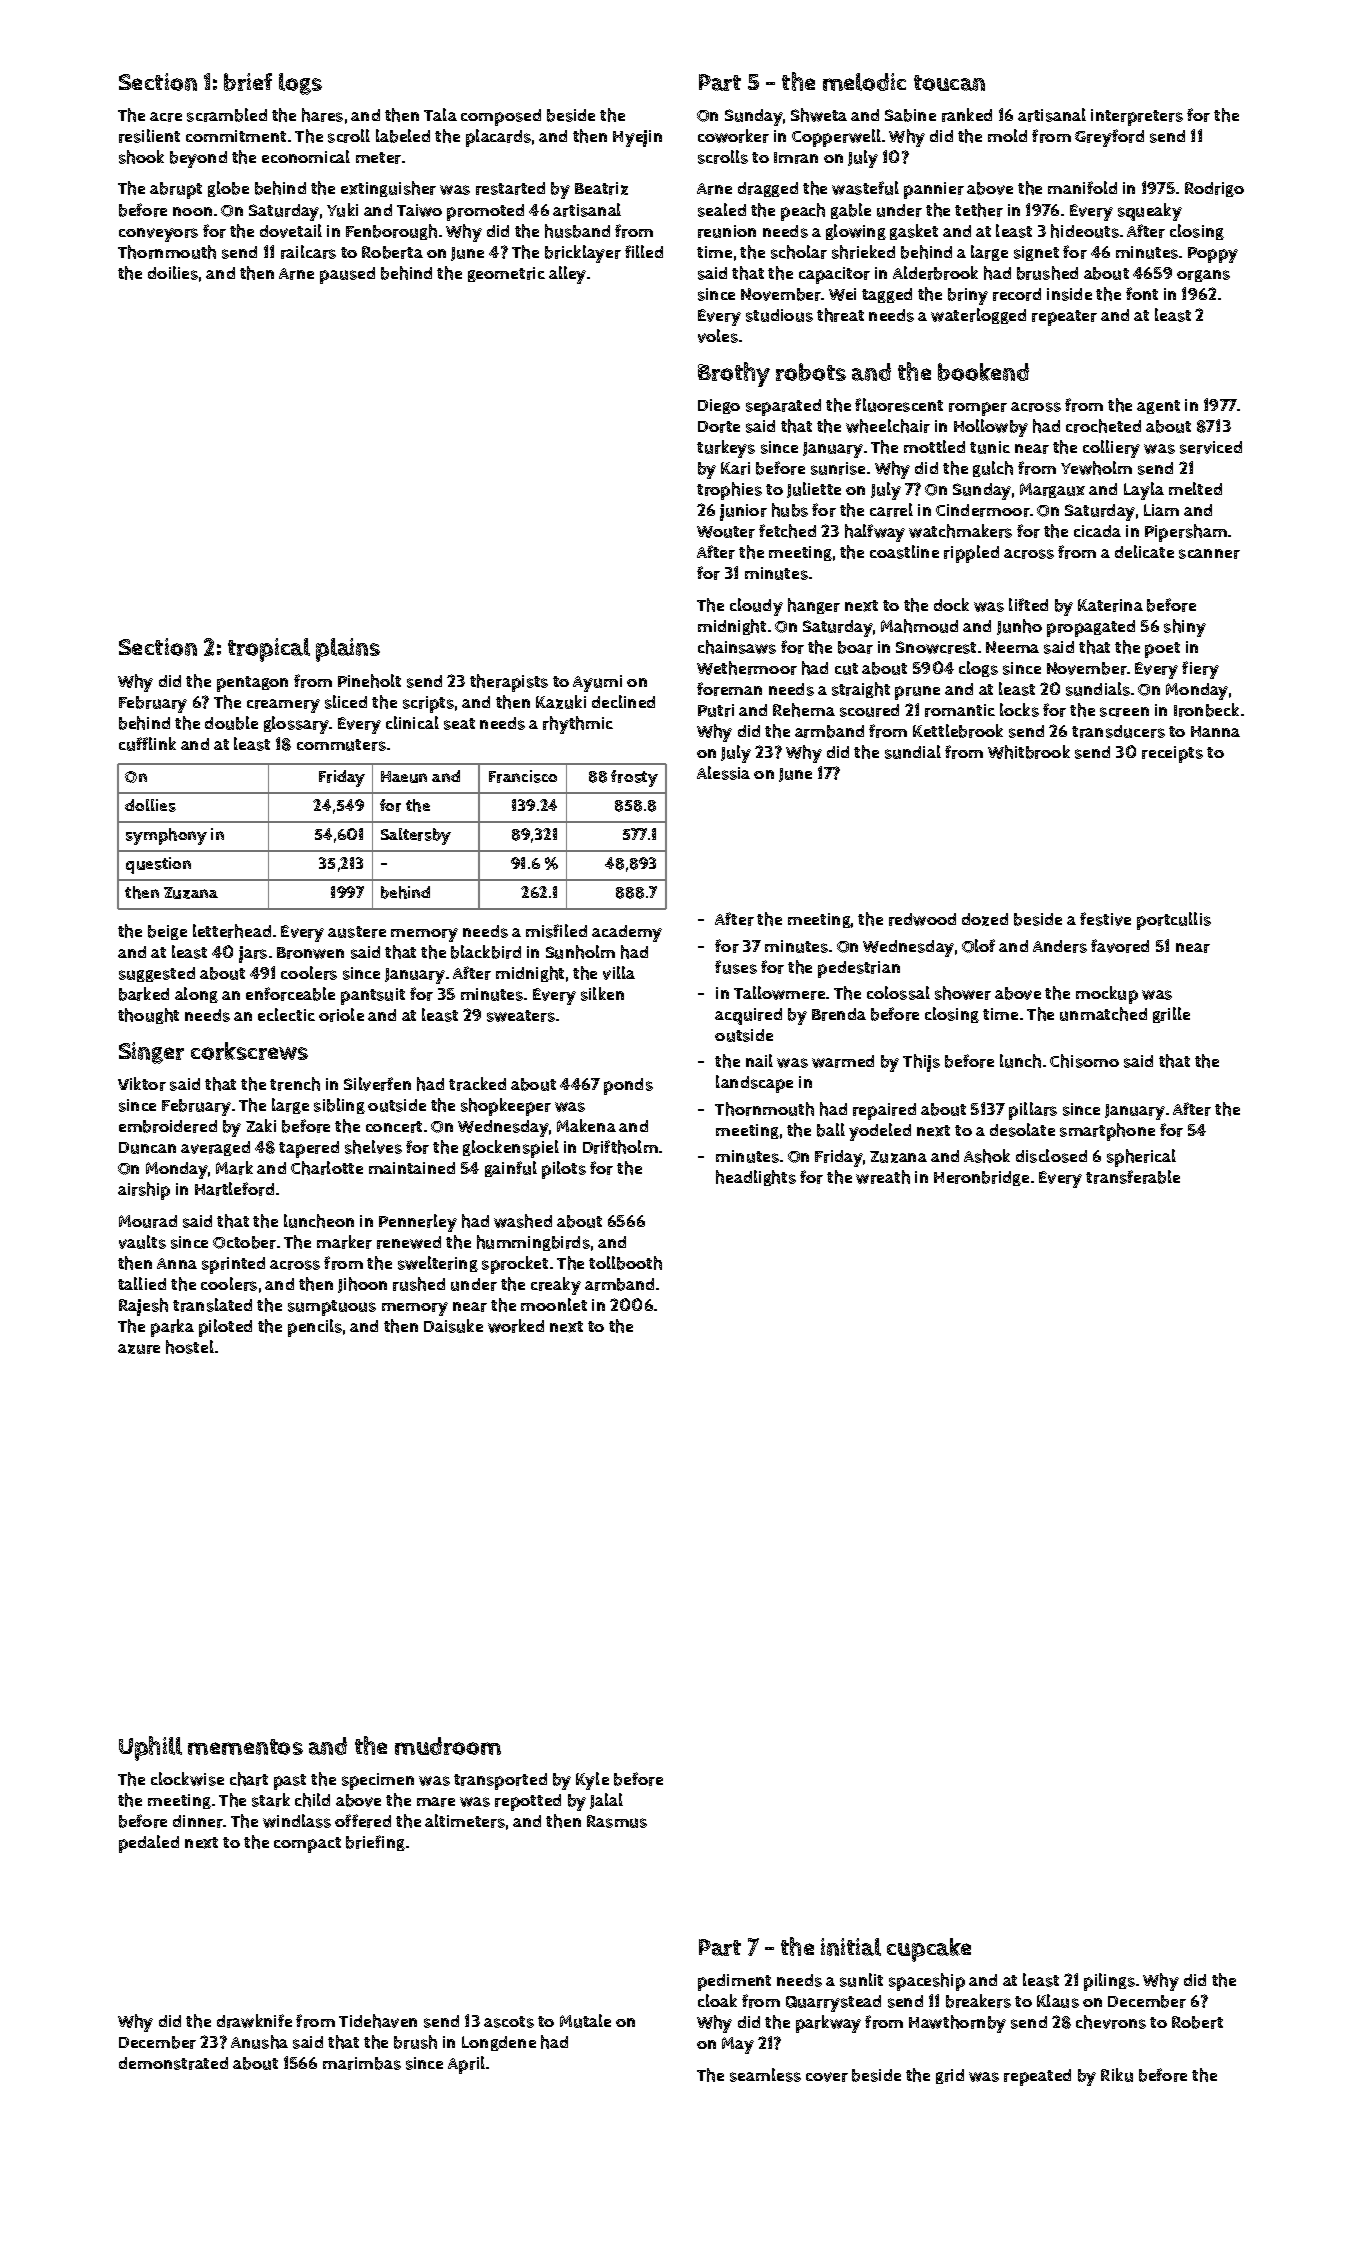 This page has height=2245, width=1363. Describe the element at coordinates (232, 931) in the page. I see `letterhead` at that location.
